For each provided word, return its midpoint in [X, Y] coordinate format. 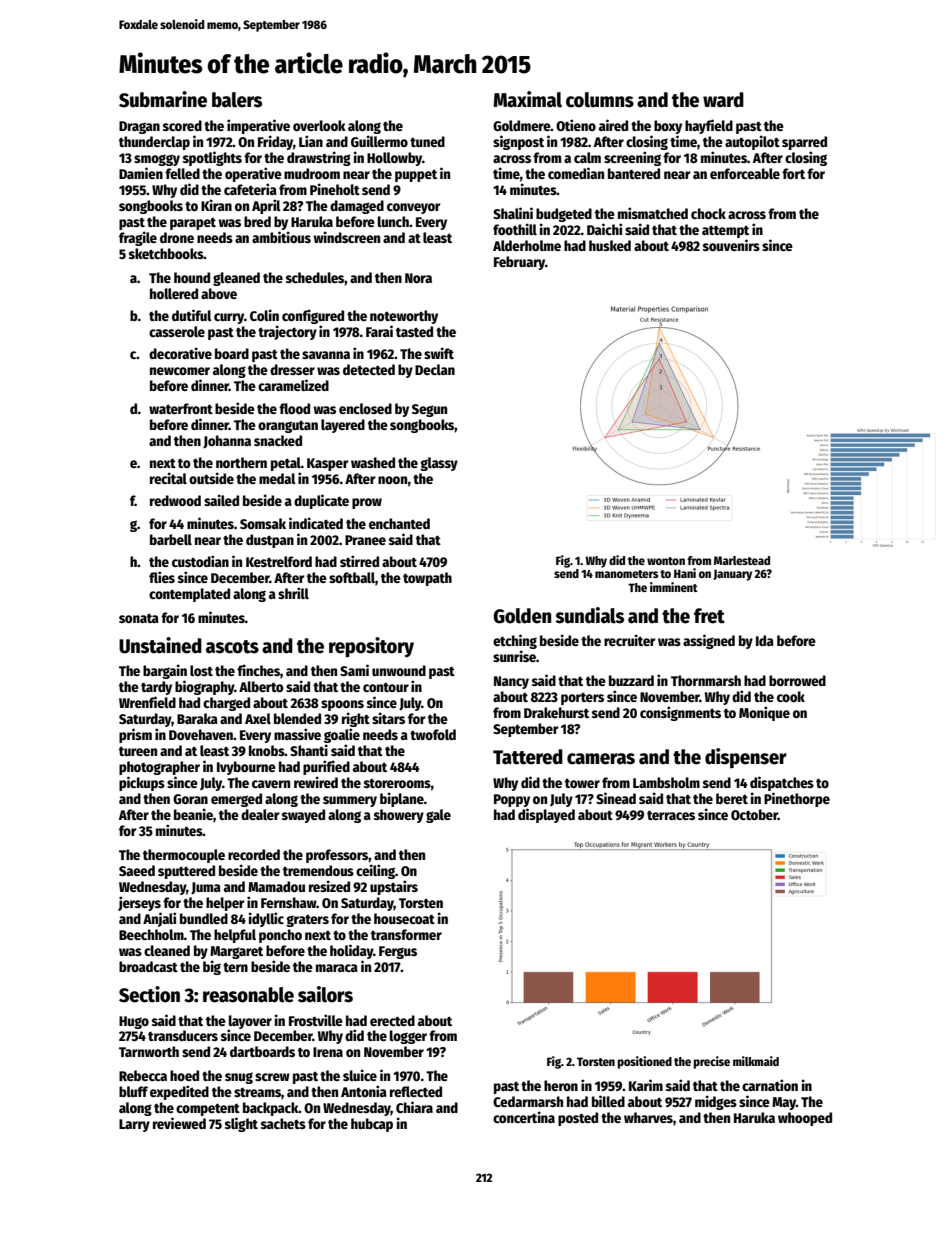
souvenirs [731, 245]
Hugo [134, 1022]
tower [582, 783]
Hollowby [394, 159]
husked [610, 245]
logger [408, 1037]
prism [135, 735]
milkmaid [756, 1061]
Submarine [163, 99]
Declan [435, 369]
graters [307, 921]
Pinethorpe [797, 799]
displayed [546, 815]
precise [711, 1062]
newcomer [180, 371]
